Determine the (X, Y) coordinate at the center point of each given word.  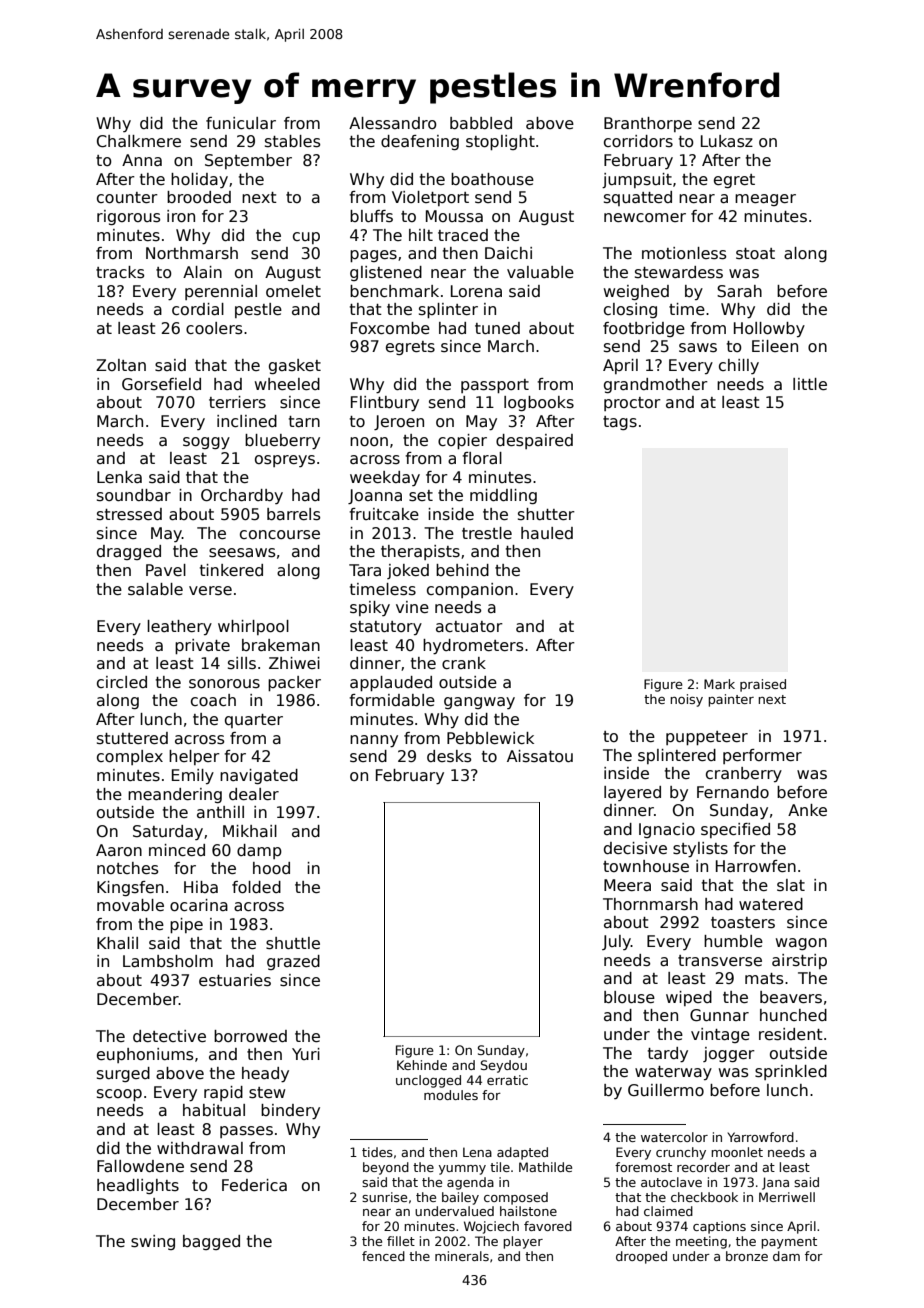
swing (153, 1242)
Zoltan (121, 365)
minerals (462, 1256)
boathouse (492, 179)
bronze (747, 1256)
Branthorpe (648, 124)
